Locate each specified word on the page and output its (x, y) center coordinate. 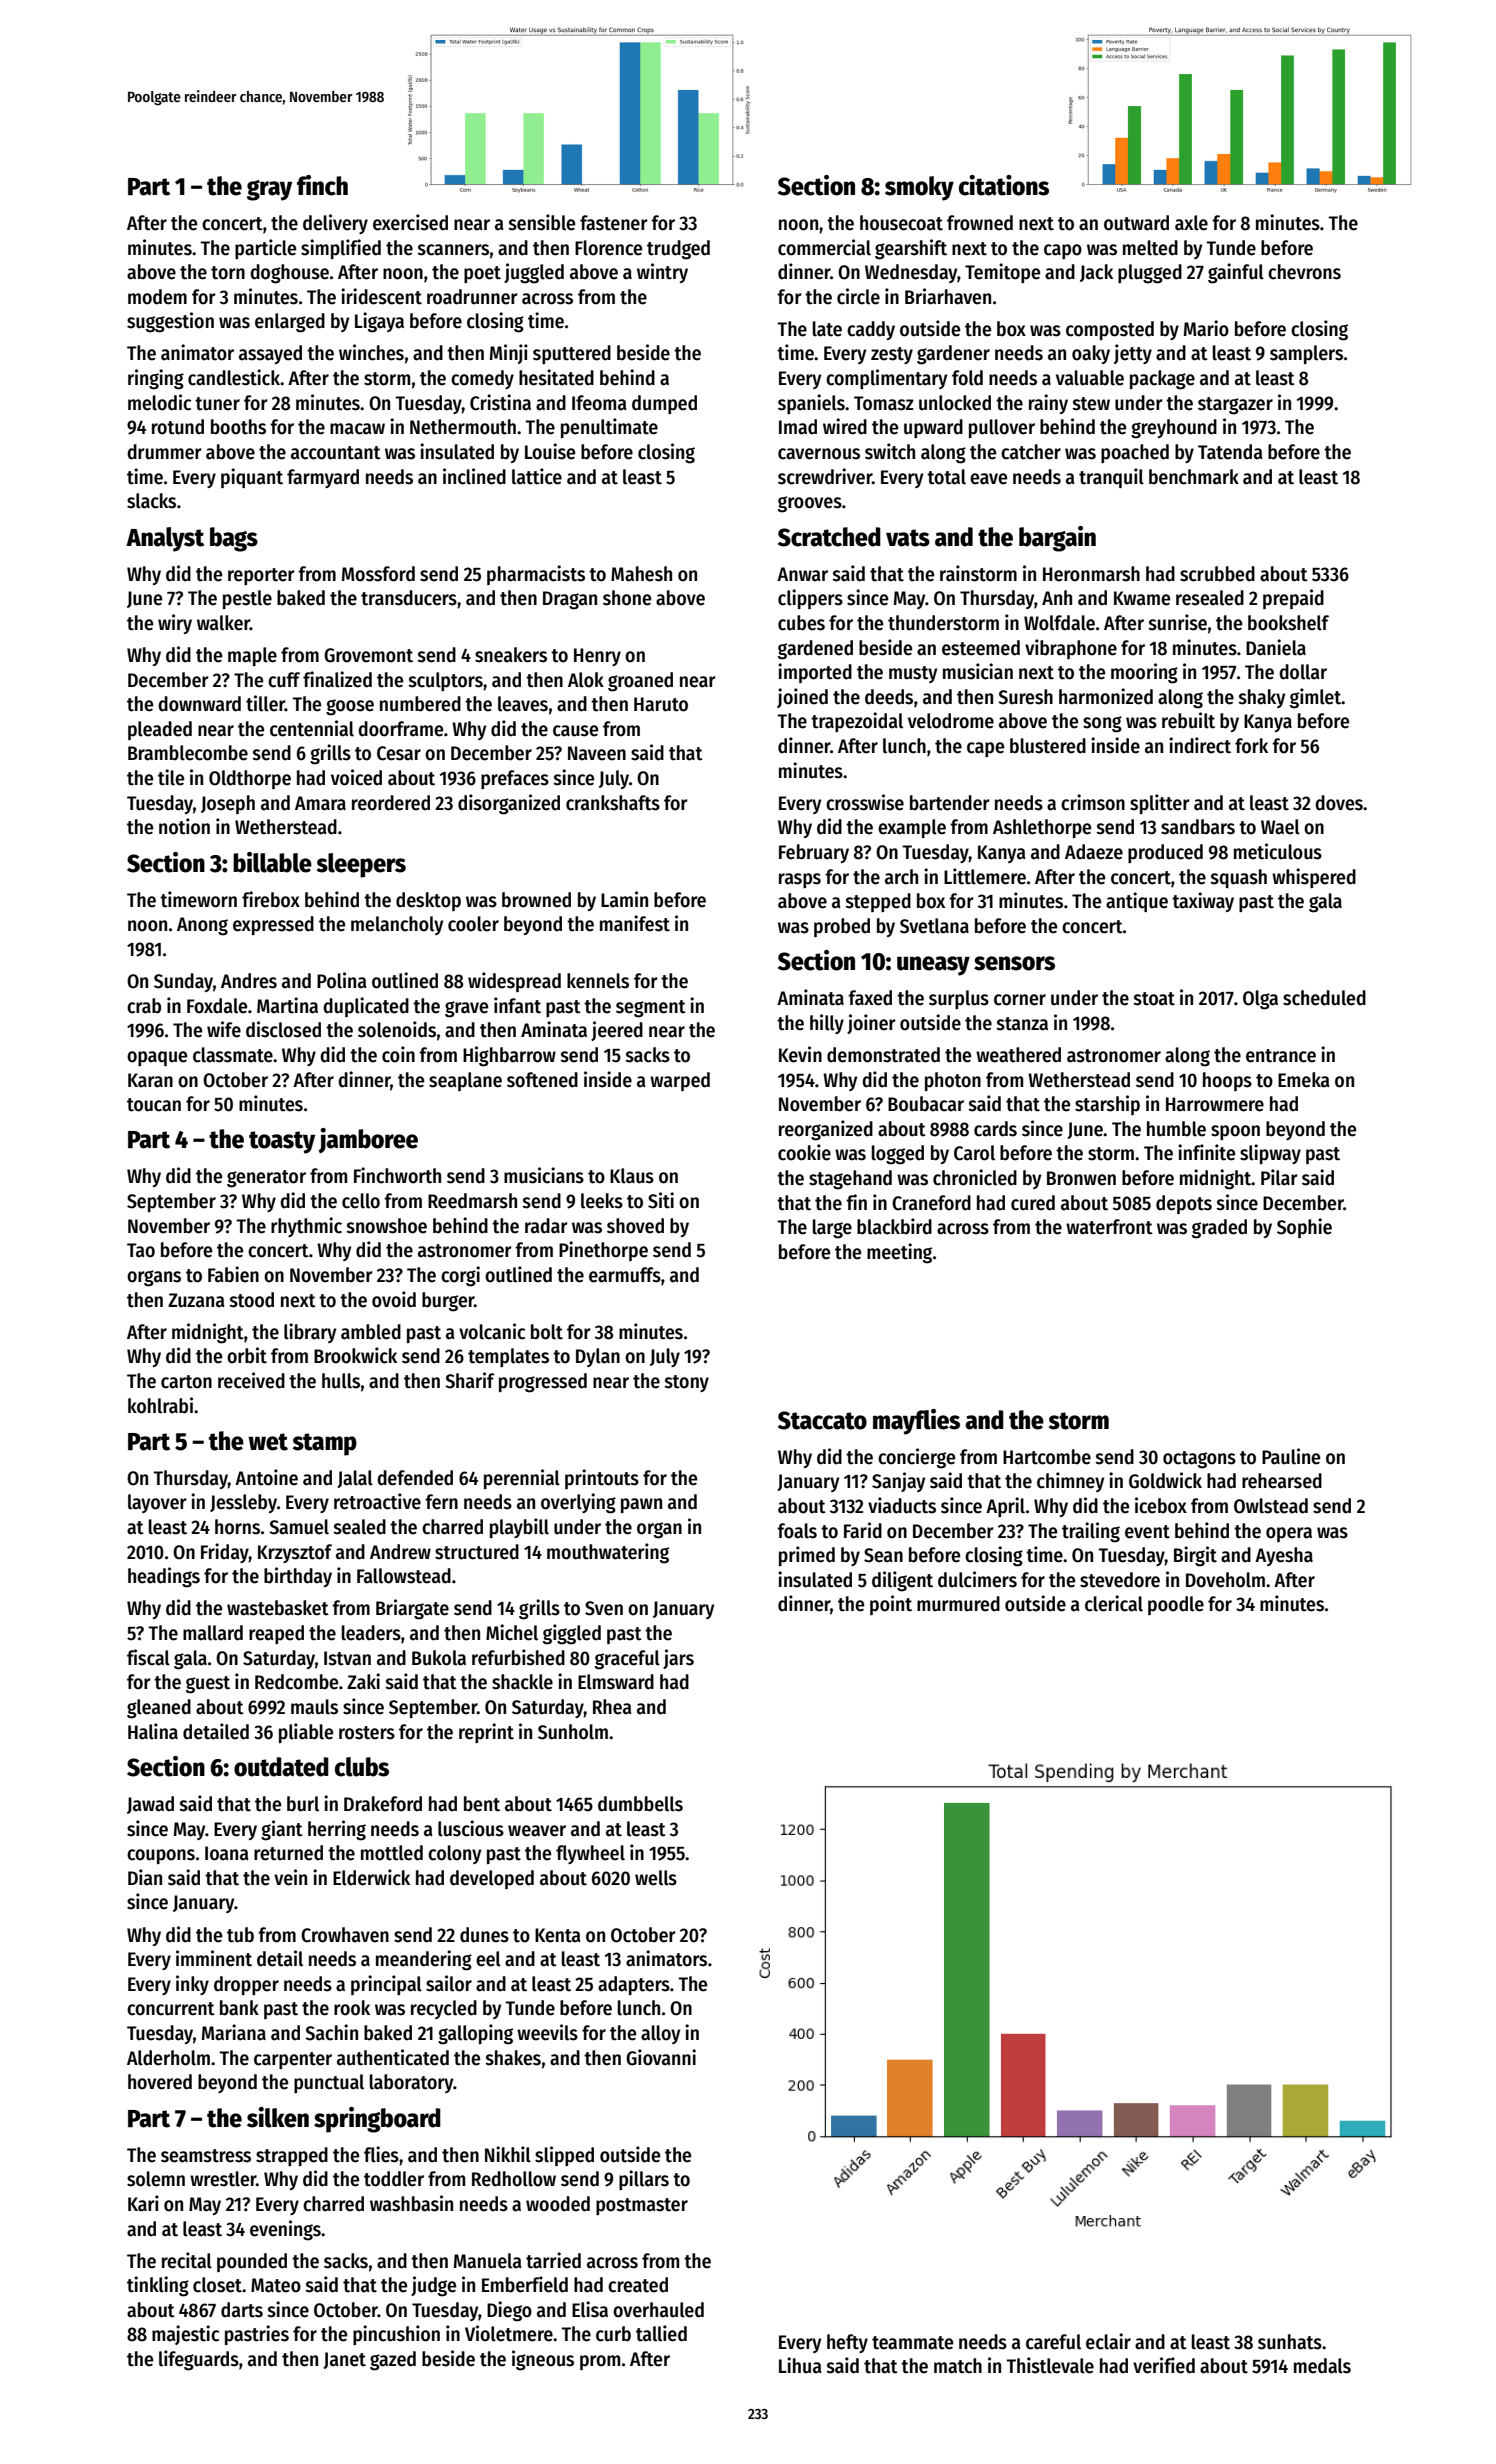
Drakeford (383, 1804)
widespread (514, 982)
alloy (660, 2034)
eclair (1108, 2341)
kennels (598, 981)
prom (600, 2362)
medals (1322, 2366)
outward (1136, 223)
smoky (919, 188)
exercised (410, 222)
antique (1137, 902)
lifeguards (199, 2360)
